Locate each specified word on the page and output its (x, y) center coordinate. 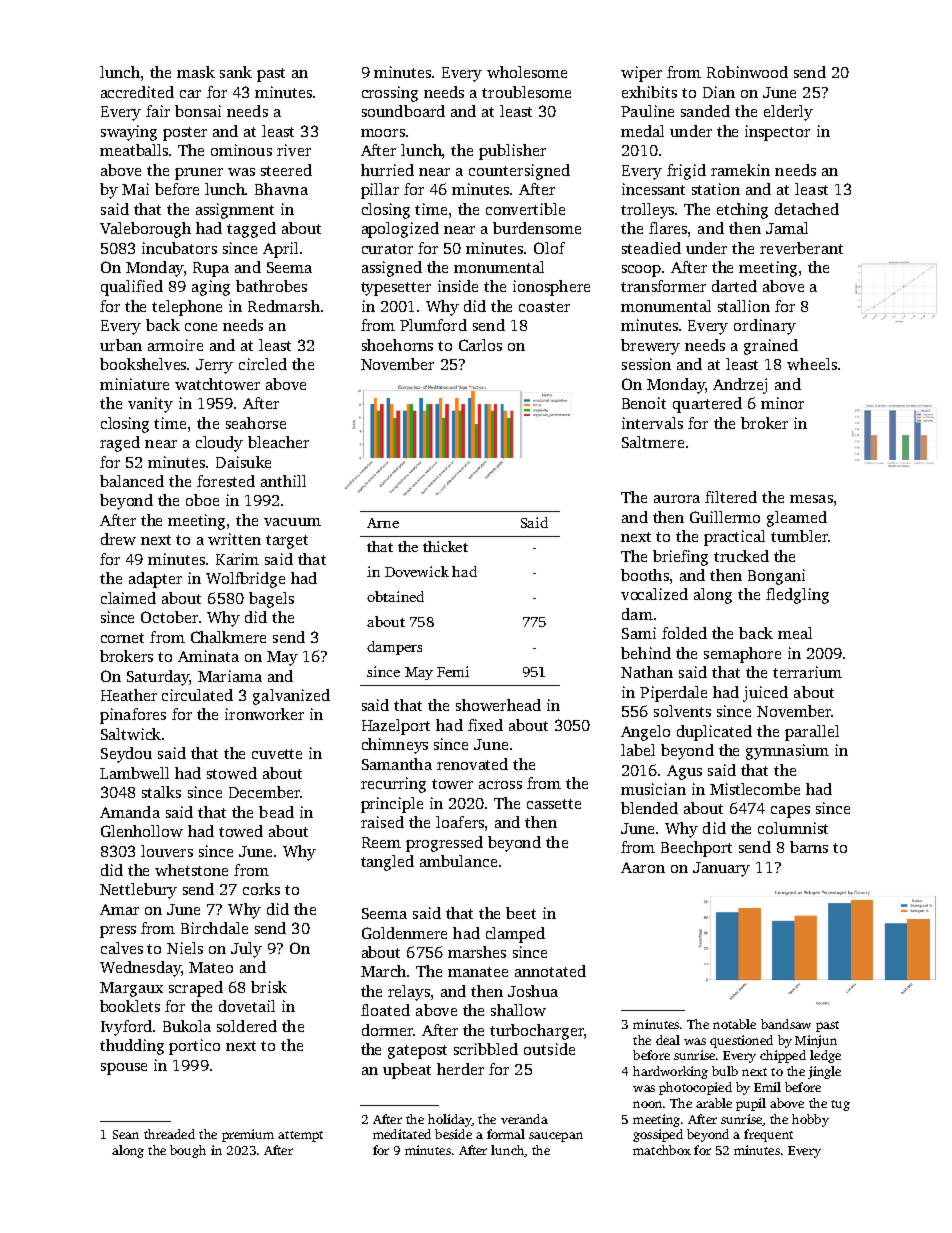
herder (460, 1069)
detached (807, 209)
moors (383, 133)
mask (196, 72)
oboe (202, 500)
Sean (126, 1134)
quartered (707, 405)
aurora (677, 499)
